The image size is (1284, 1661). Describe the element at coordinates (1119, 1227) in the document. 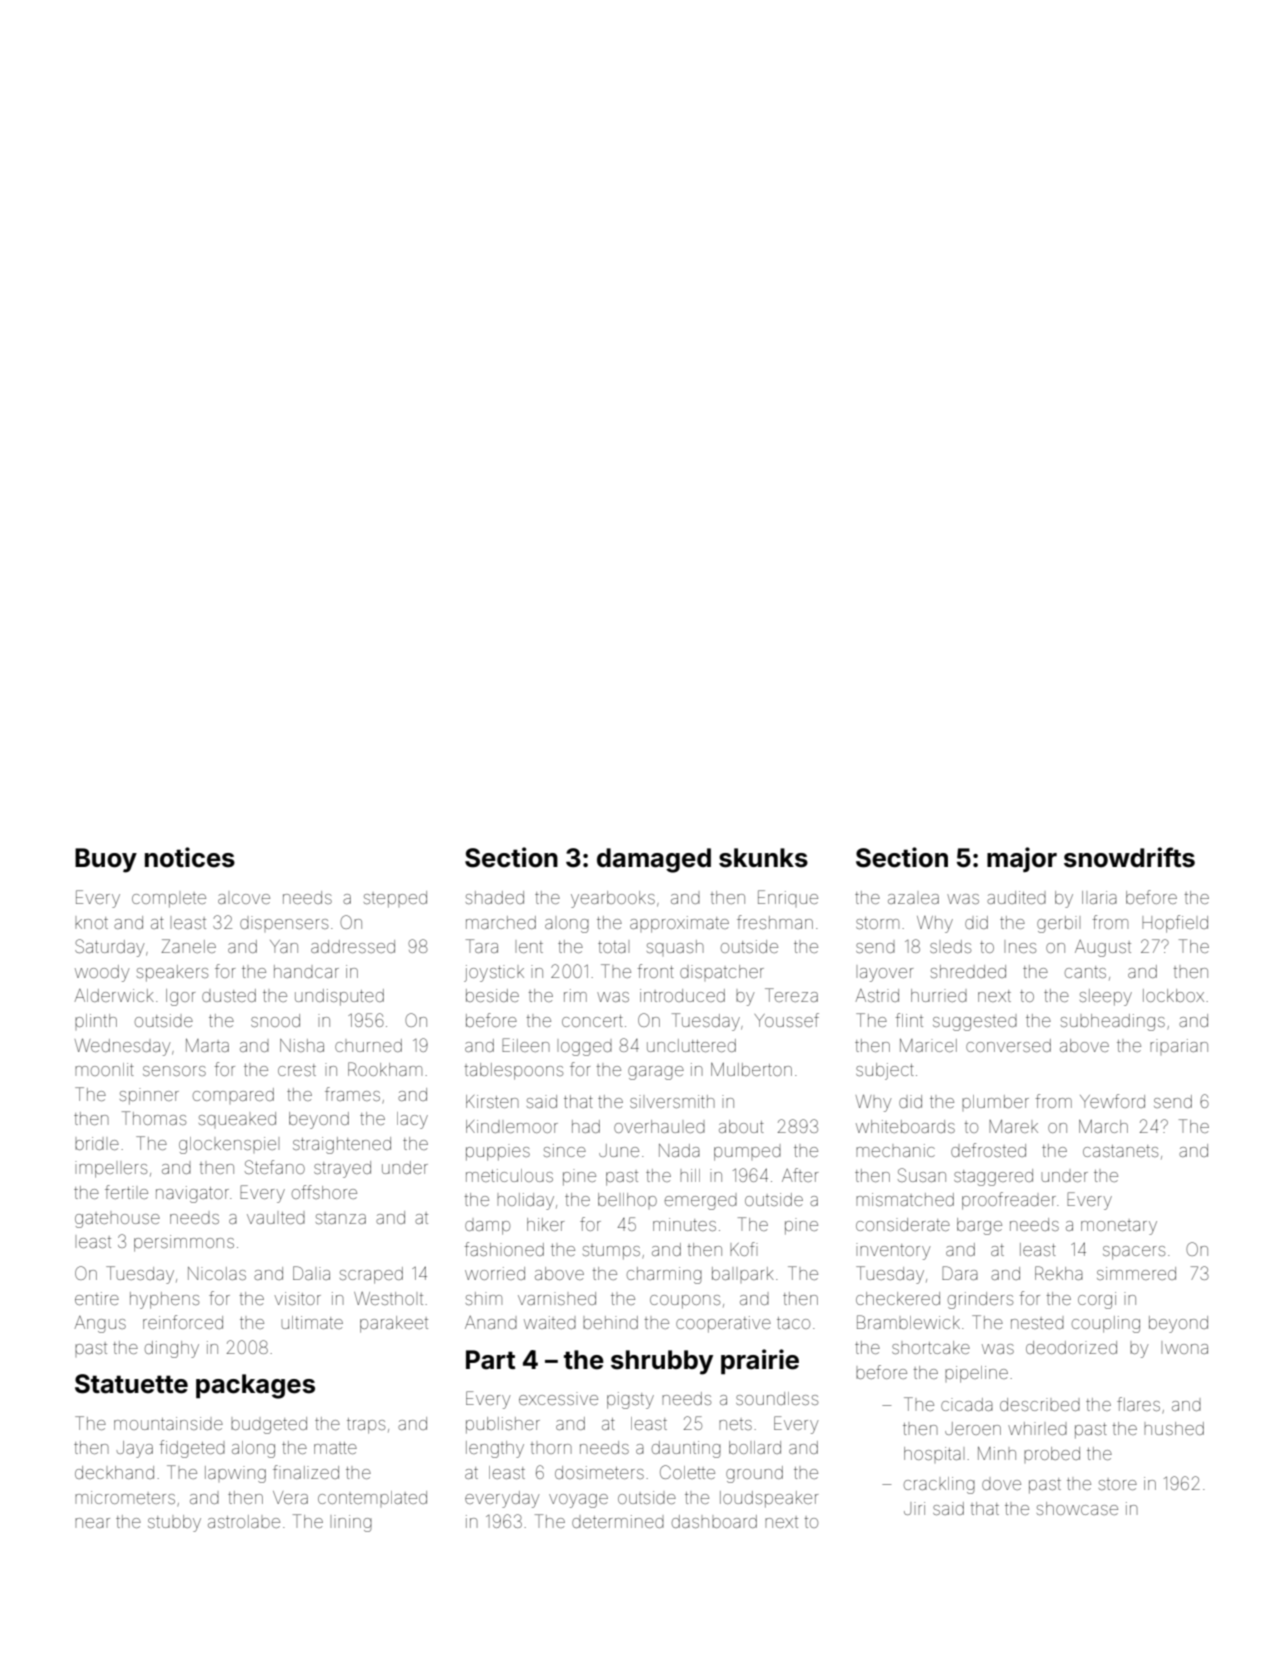

I see `monetary` at that location.
